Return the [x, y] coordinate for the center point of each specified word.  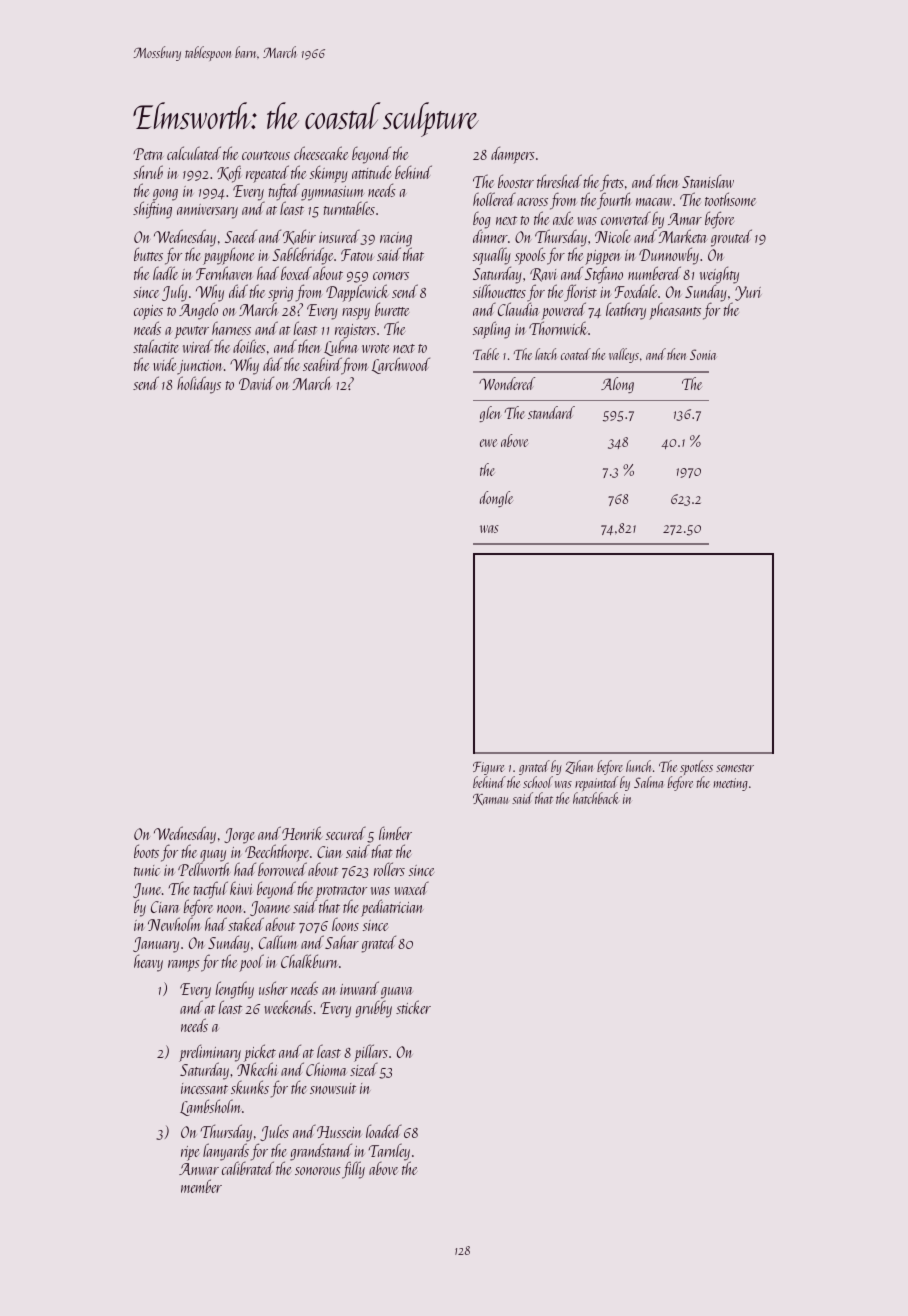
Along [617, 385]
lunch [638, 766]
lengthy [235, 990]
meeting [730, 784]
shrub [148, 172]
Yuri [748, 293]
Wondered [507, 383]
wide [165, 364]
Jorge [239, 836]
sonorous [318, 1171]
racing [396, 240]
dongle [496, 499]
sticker [413, 1007]
